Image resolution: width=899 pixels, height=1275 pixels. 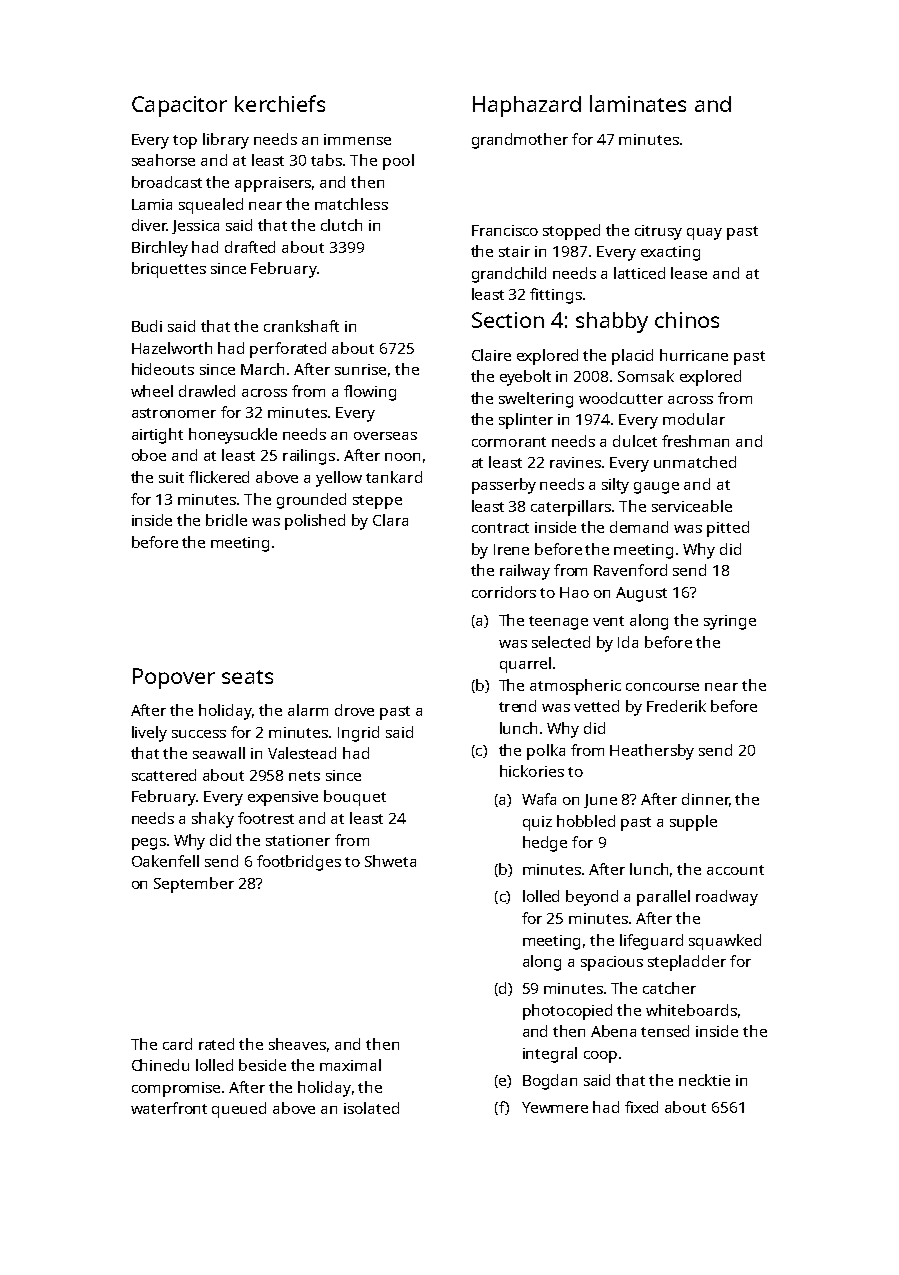 I want to click on tabs, so click(x=326, y=160).
